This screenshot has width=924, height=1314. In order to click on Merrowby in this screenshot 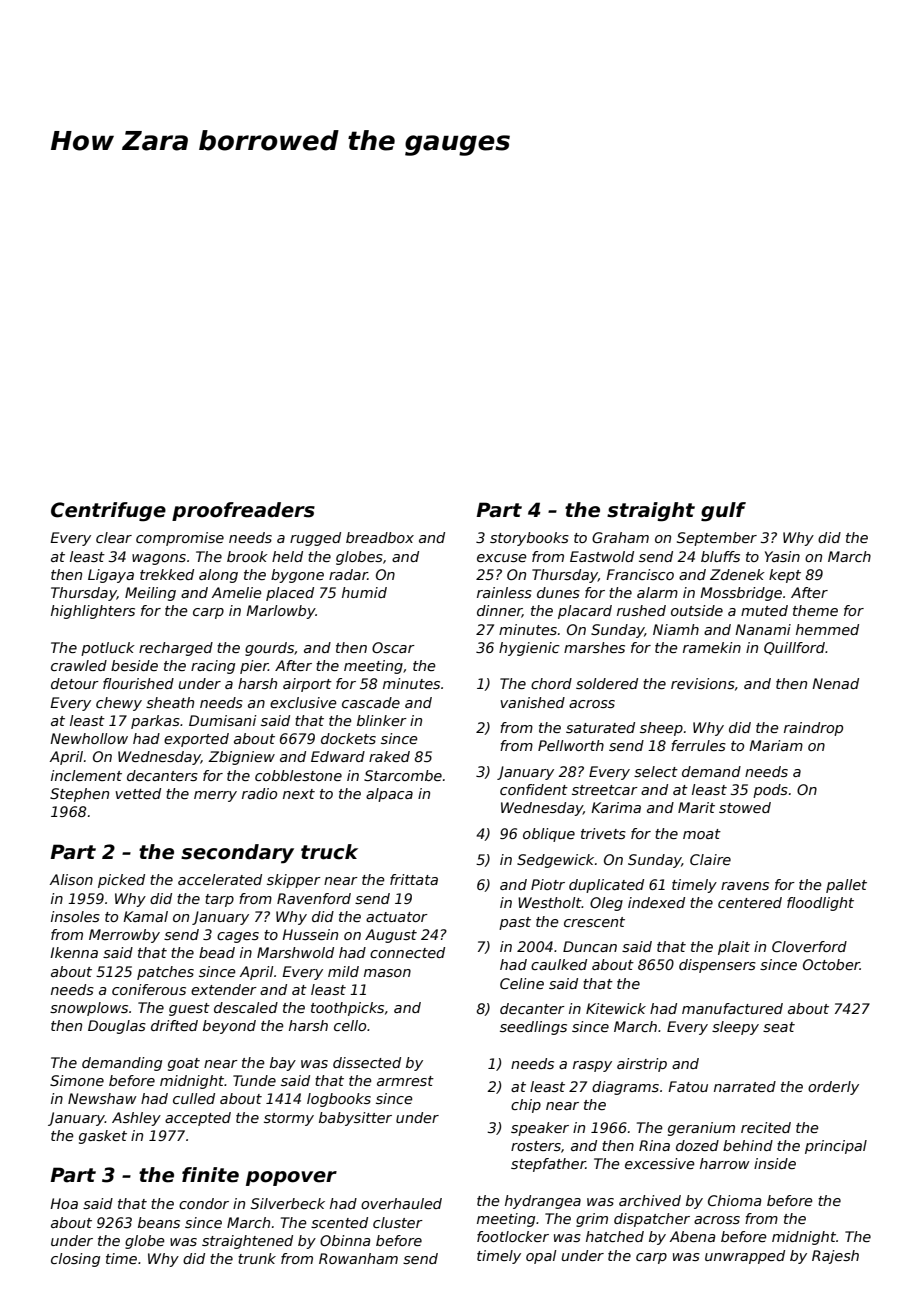, I will do `click(124, 936)`.
